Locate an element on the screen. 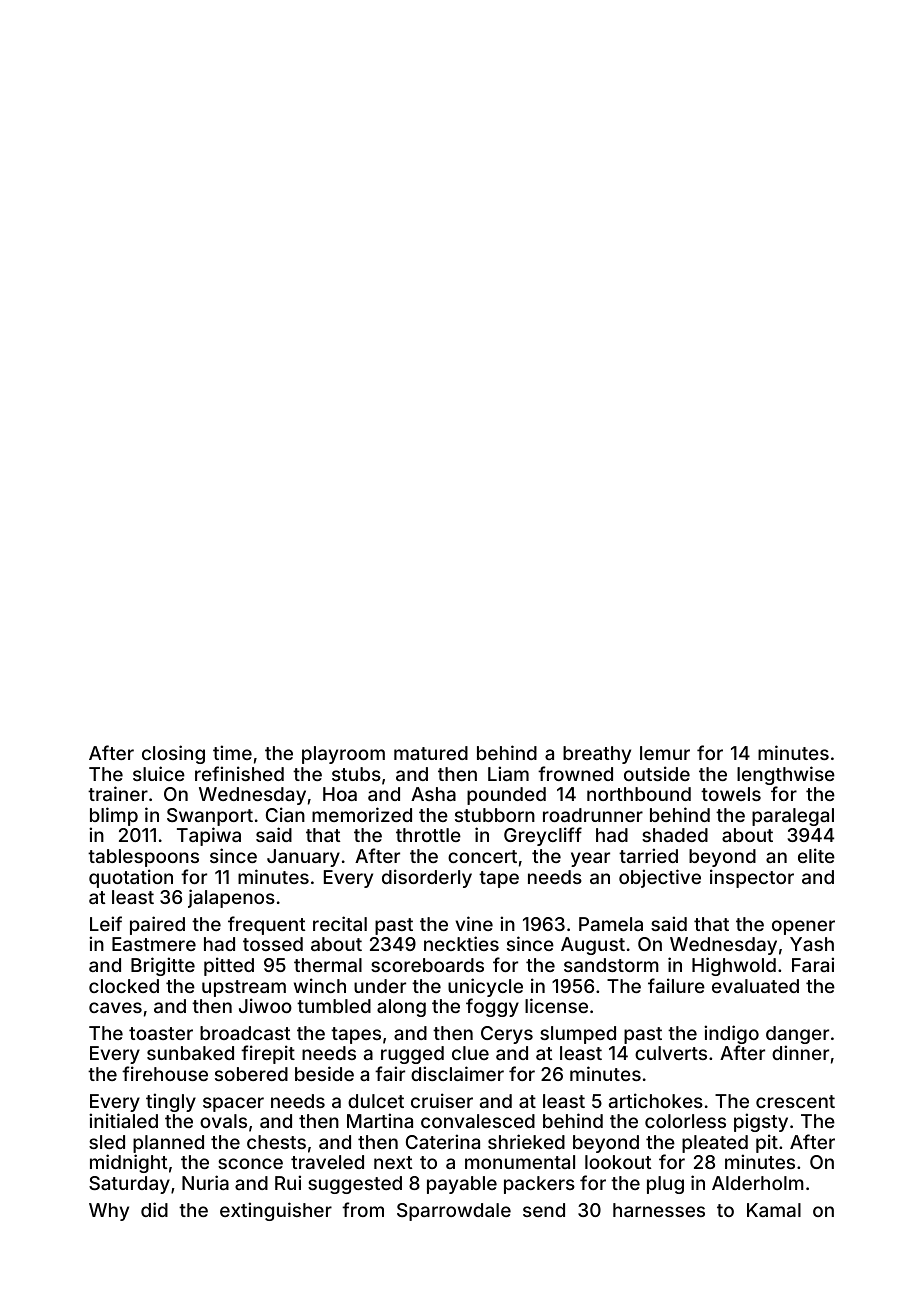 The image size is (924, 1308). Cian is located at coordinates (285, 814).
